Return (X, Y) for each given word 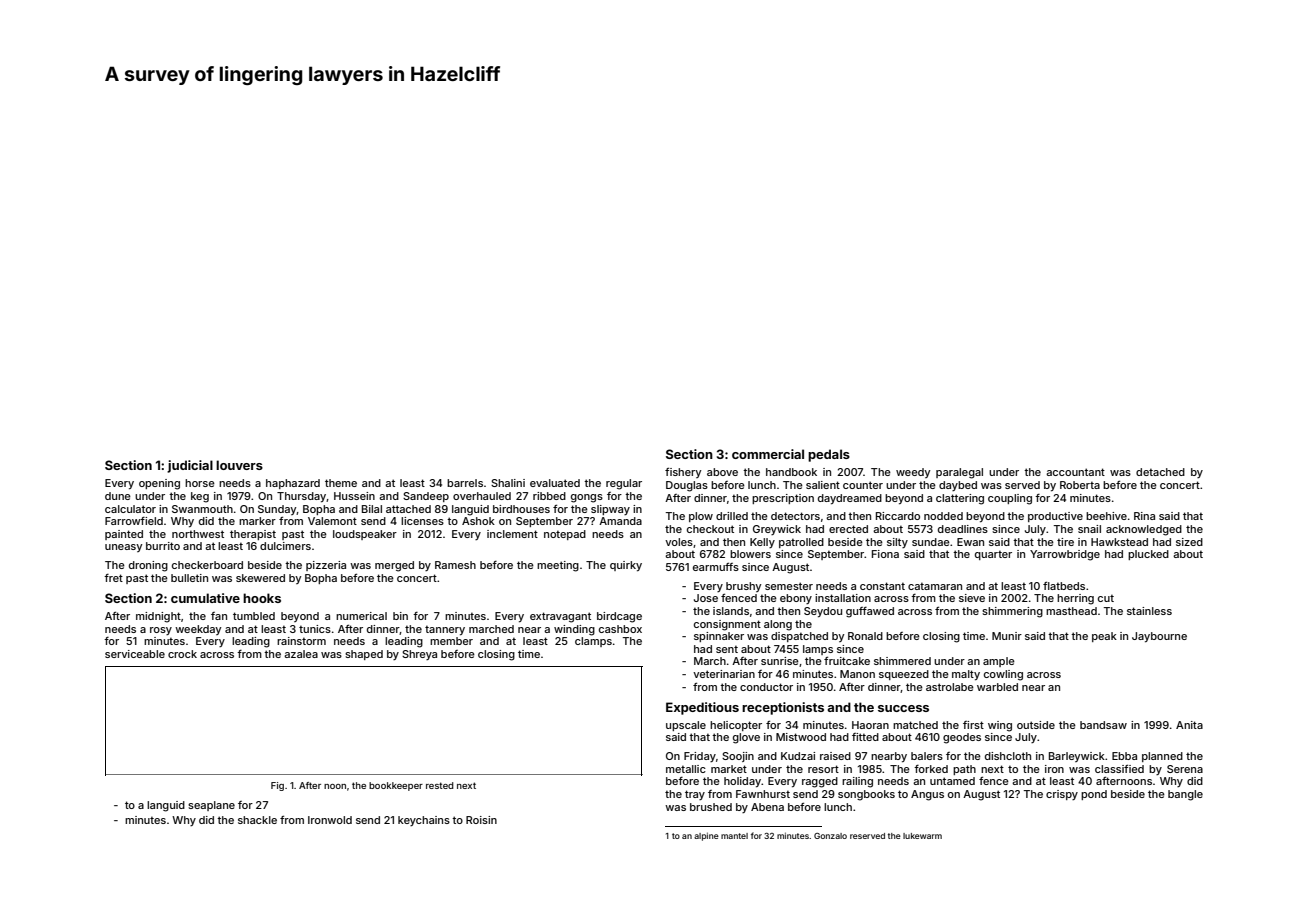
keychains (424, 821)
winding (574, 630)
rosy (161, 631)
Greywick (777, 530)
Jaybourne (1159, 637)
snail (1089, 529)
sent (727, 649)
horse (200, 483)
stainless (1149, 611)
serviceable (135, 654)
